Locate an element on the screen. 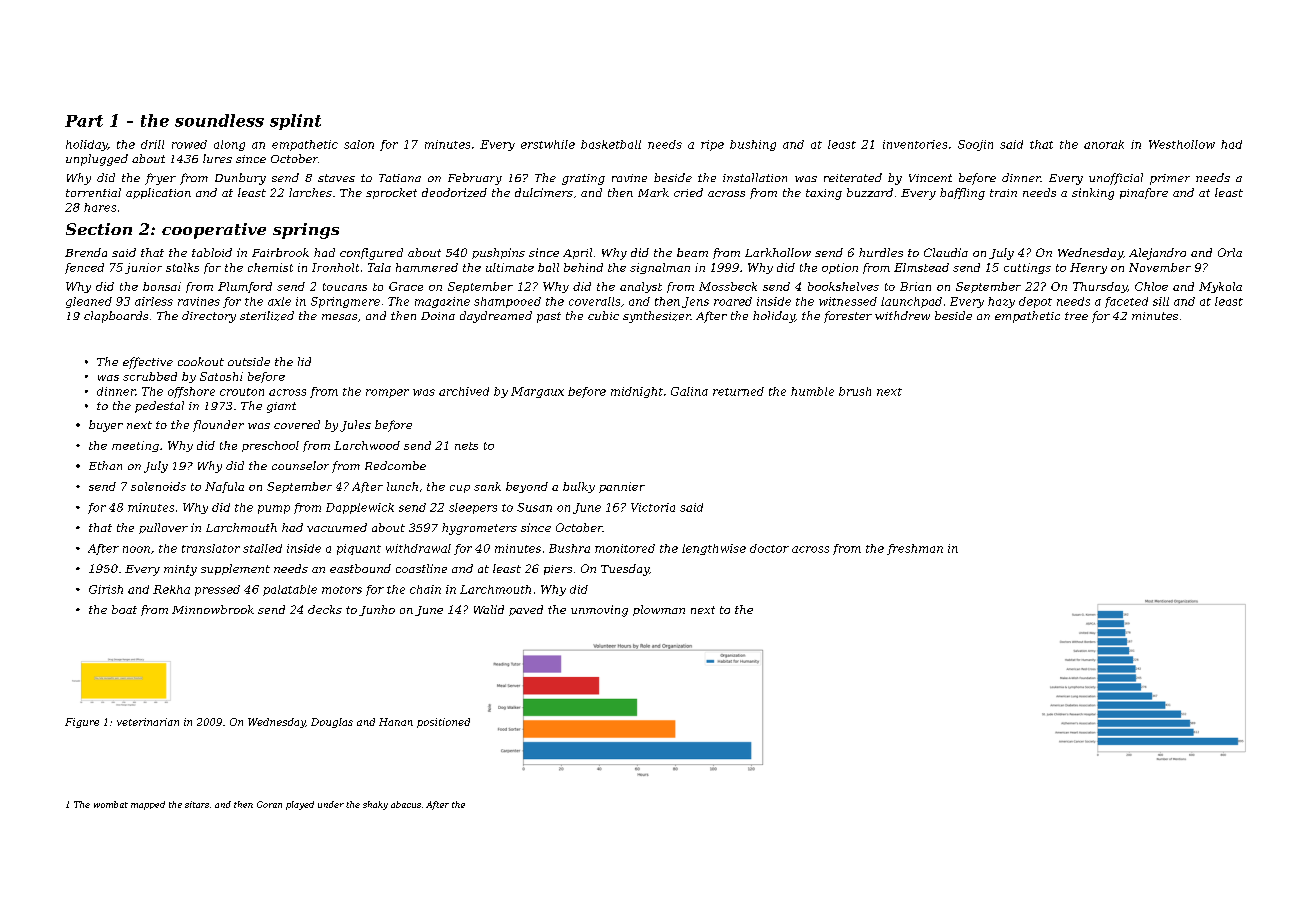 The height and width of the screenshot is (924, 1308). Brian is located at coordinates (915, 286).
